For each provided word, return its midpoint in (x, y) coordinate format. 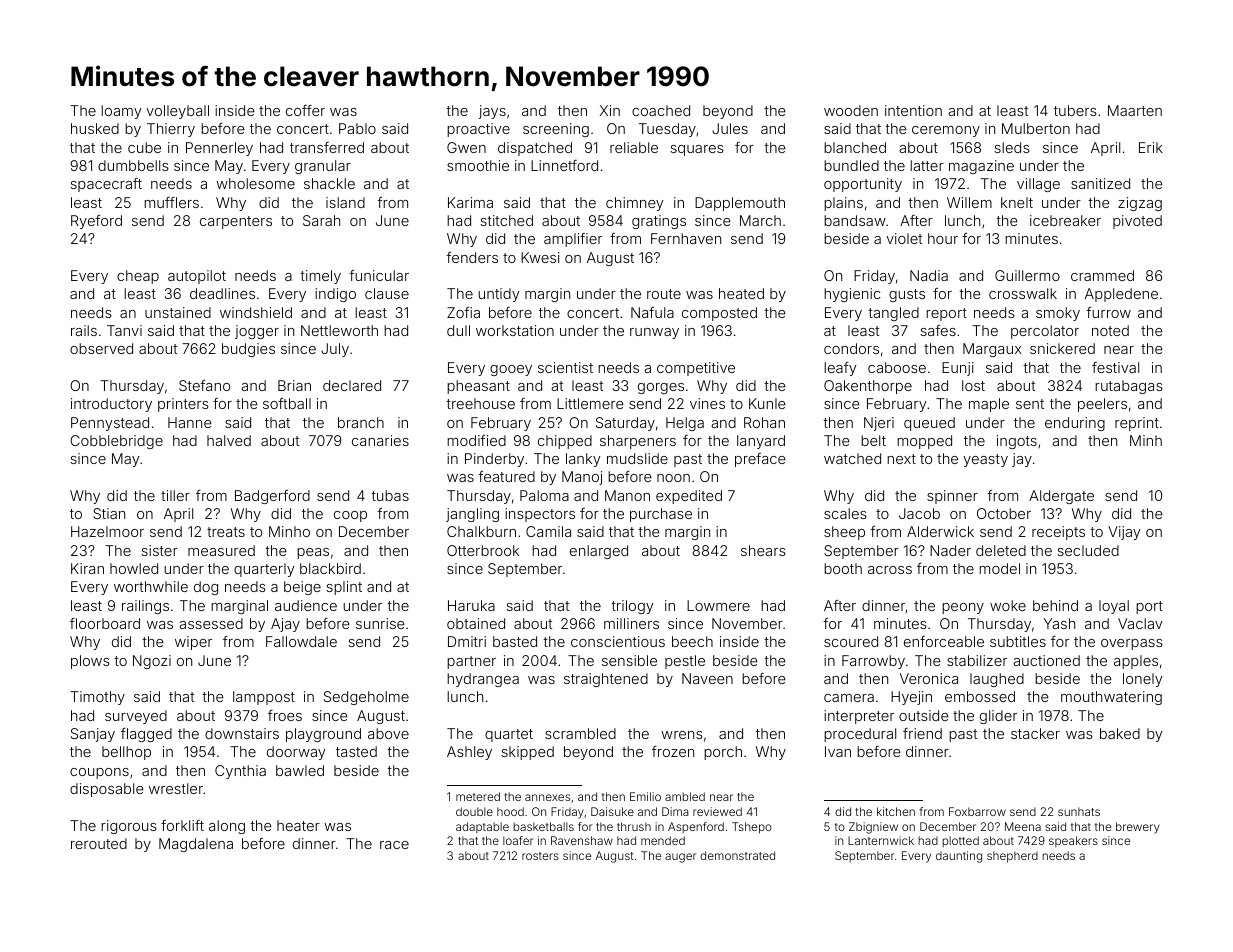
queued (929, 424)
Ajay (285, 625)
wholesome (255, 183)
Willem (969, 202)
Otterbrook (483, 550)
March (760, 220)
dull (458, 330)
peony (963, 608)
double (474, 811)
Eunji (958, 369)
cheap (138, 277)
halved (229, 440)
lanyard (761, 442)
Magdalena (196, 845)
